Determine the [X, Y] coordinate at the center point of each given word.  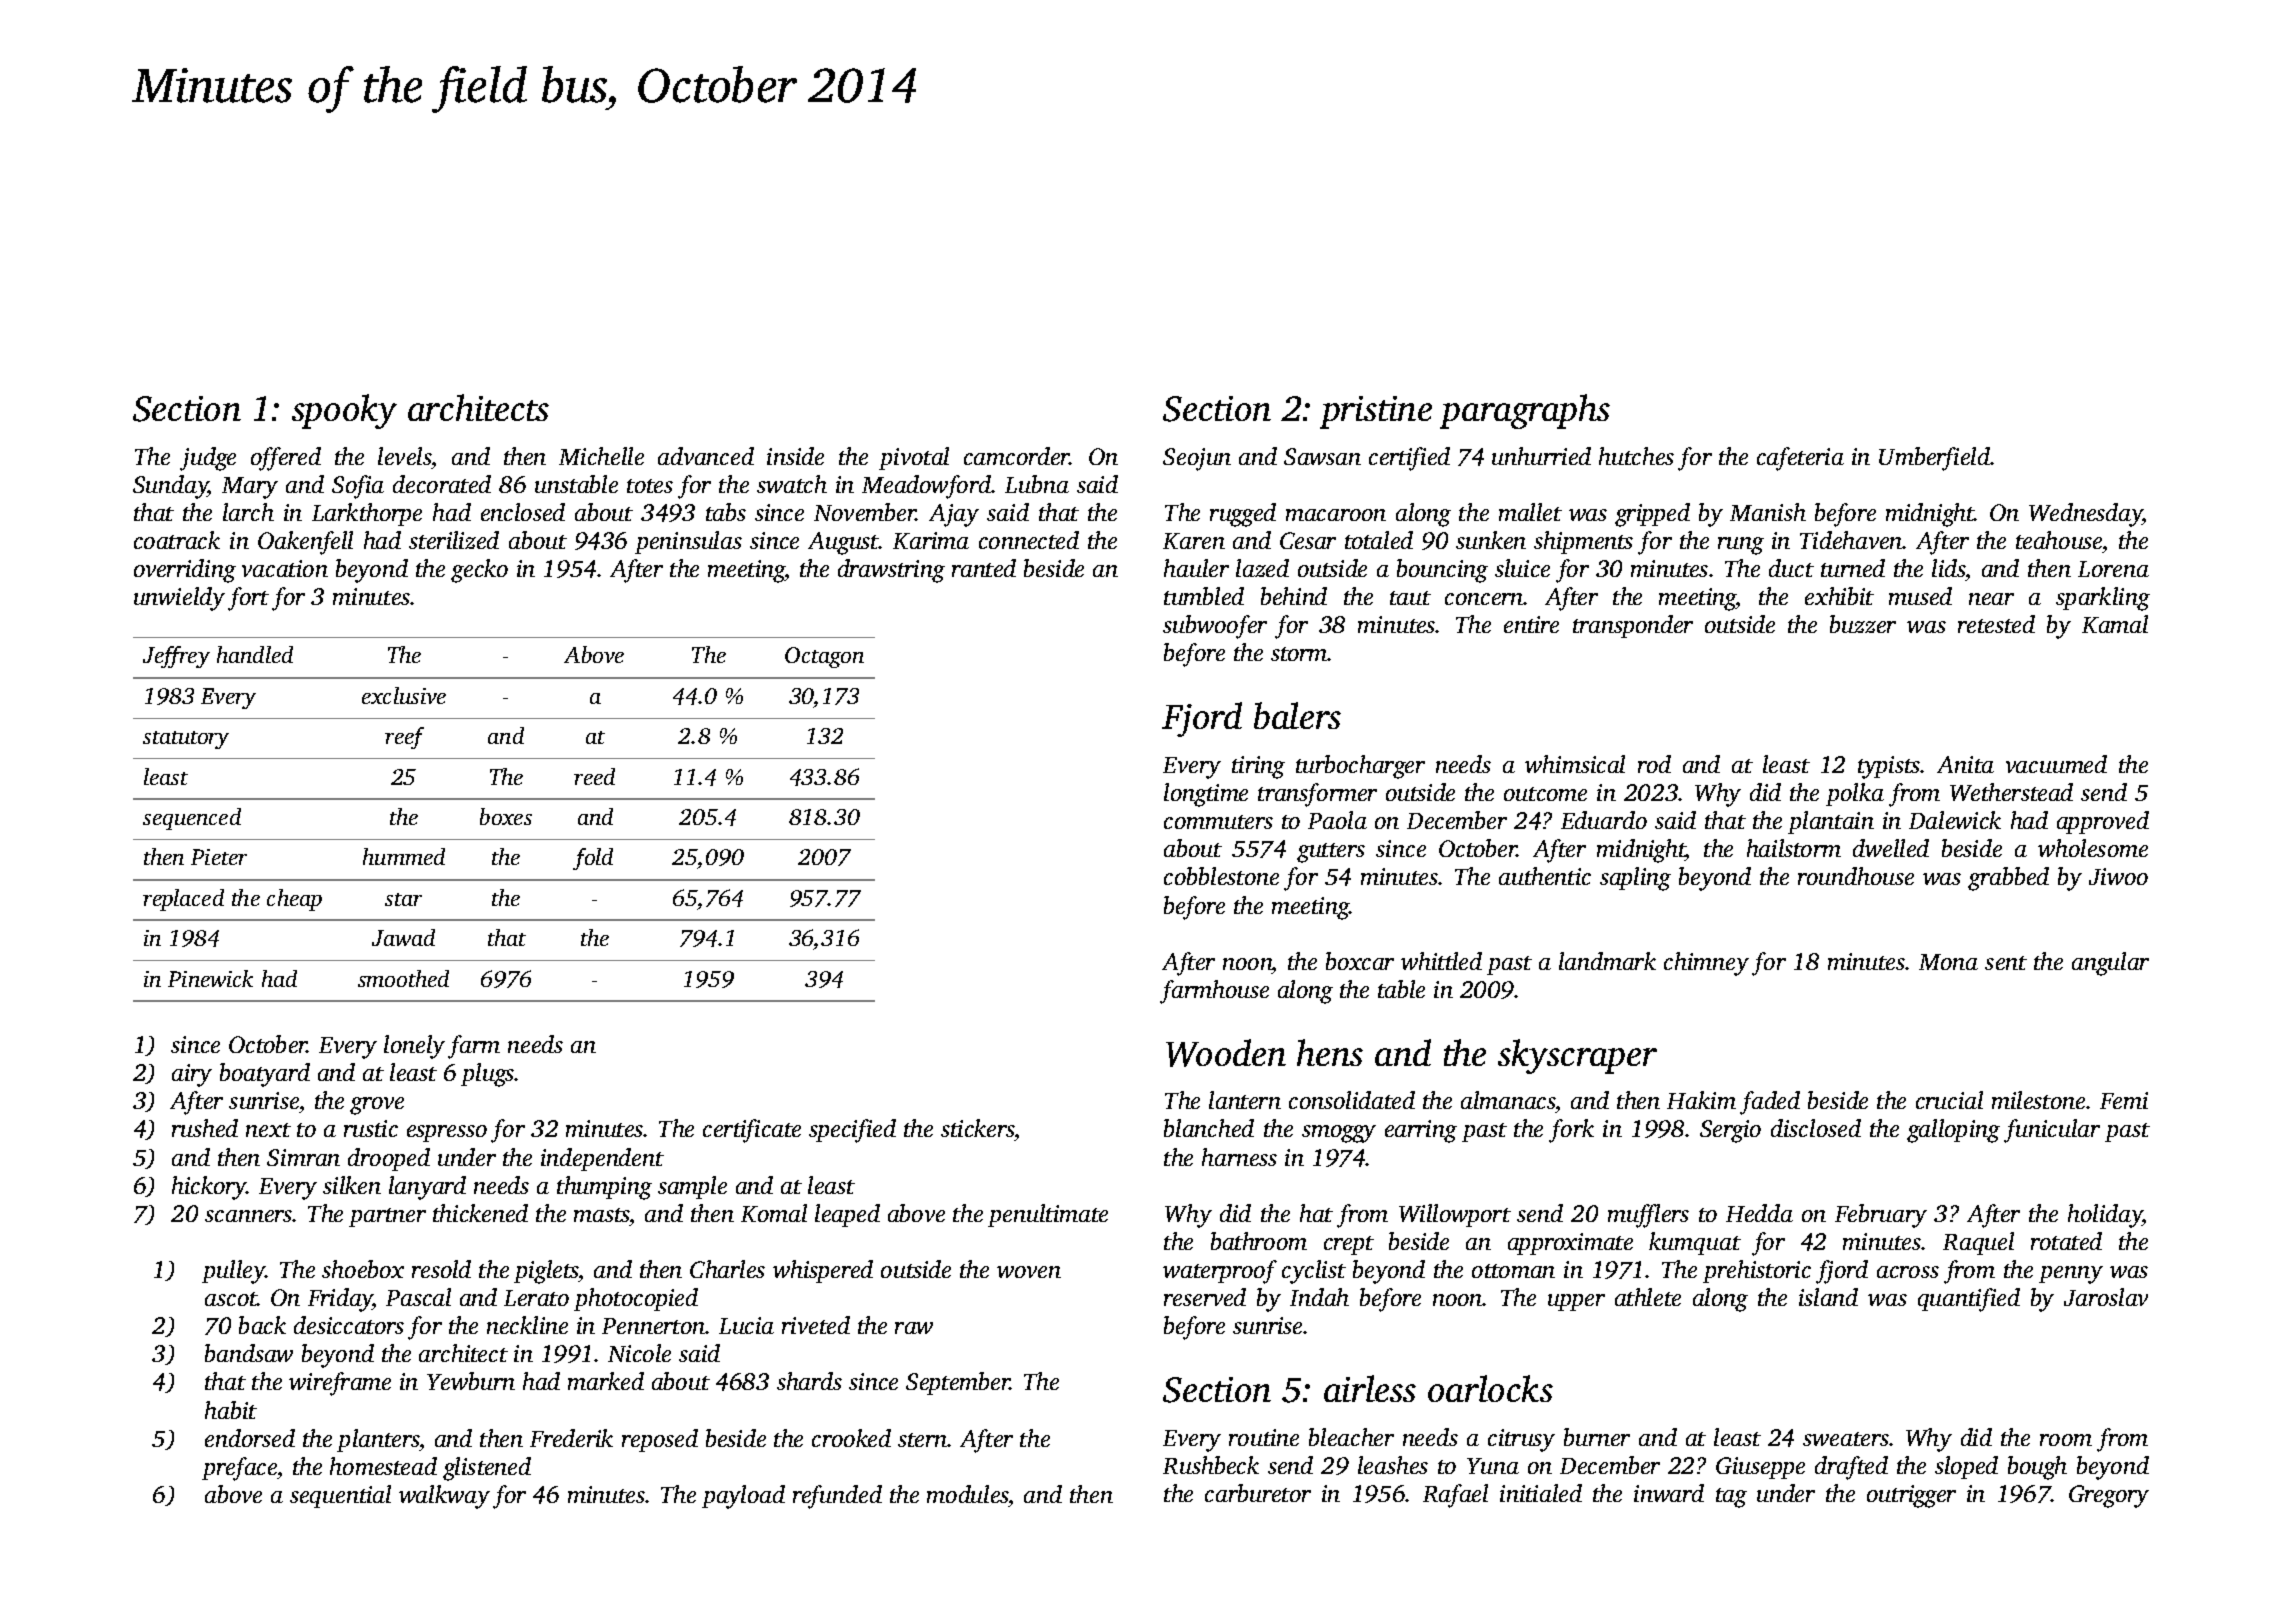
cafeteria [1800, 459]
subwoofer [1215, 627]
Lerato [536, 1298]
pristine [1376, 412]
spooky [344, 411]
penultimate [1048, 1215]
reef [404, 738]
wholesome [2093, 848]
